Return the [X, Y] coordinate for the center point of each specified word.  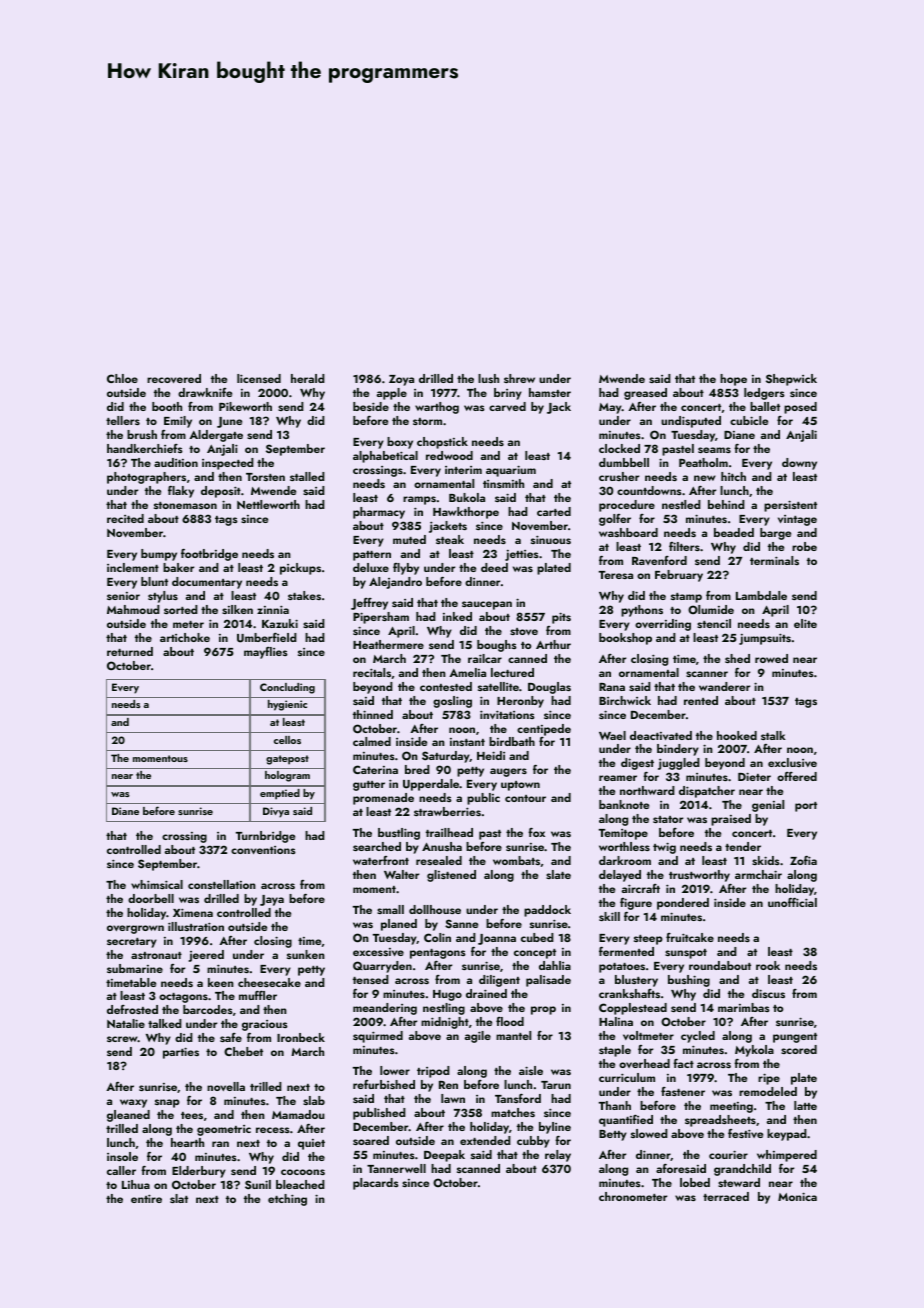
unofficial [792, 902]
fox [536, 832]
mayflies [266, 653]
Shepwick [791, 380]
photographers [146, 478]
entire [146, 1198]
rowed [771, 658]
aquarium [511, 471]
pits [561, 618]
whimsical [157, 884]
